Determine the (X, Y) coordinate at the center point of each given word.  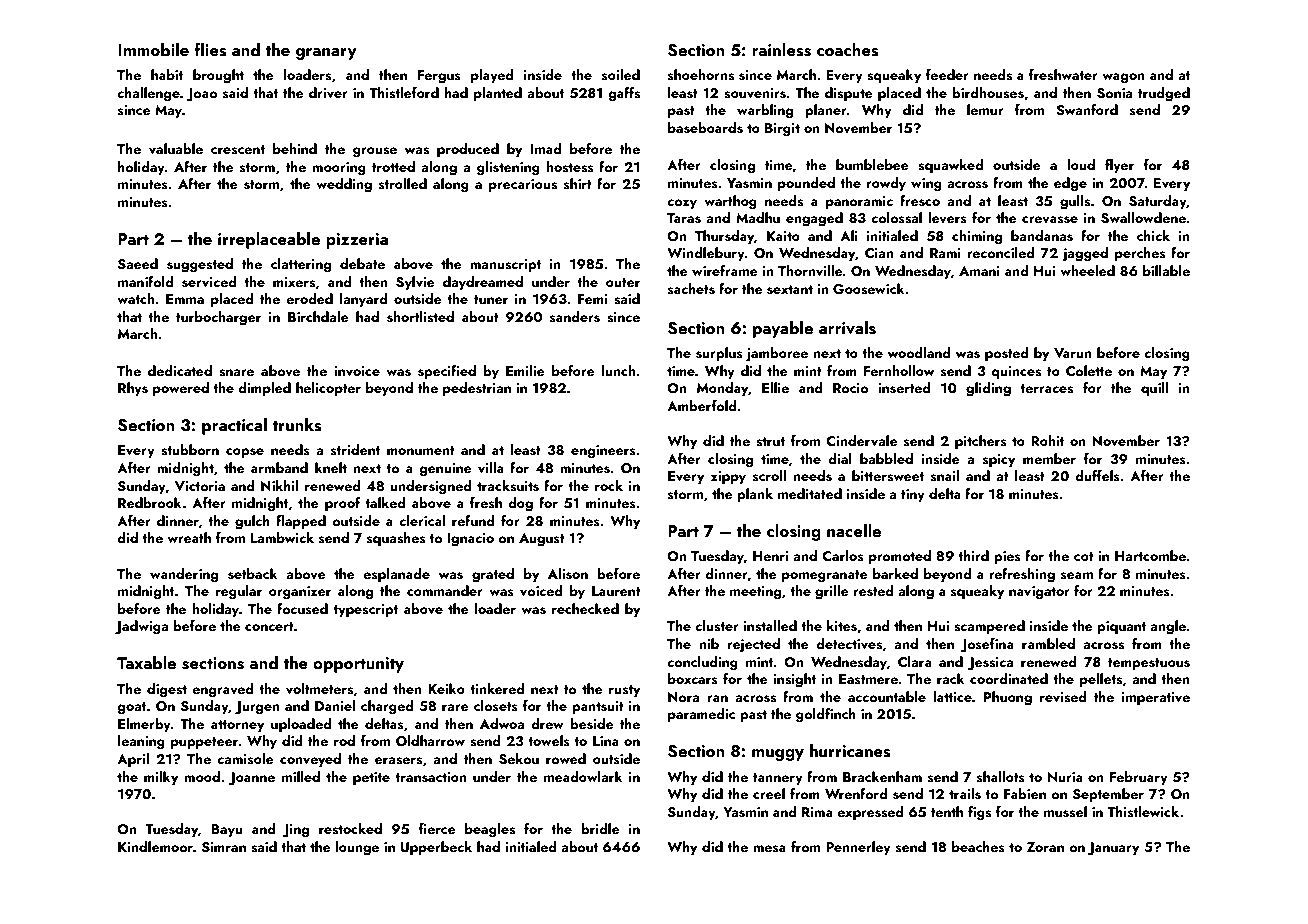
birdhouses (988, 93)
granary (326, 54)
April (133, 760)
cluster (717, 626)
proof (342, 504)
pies (1007, 557)
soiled (621, 75)
